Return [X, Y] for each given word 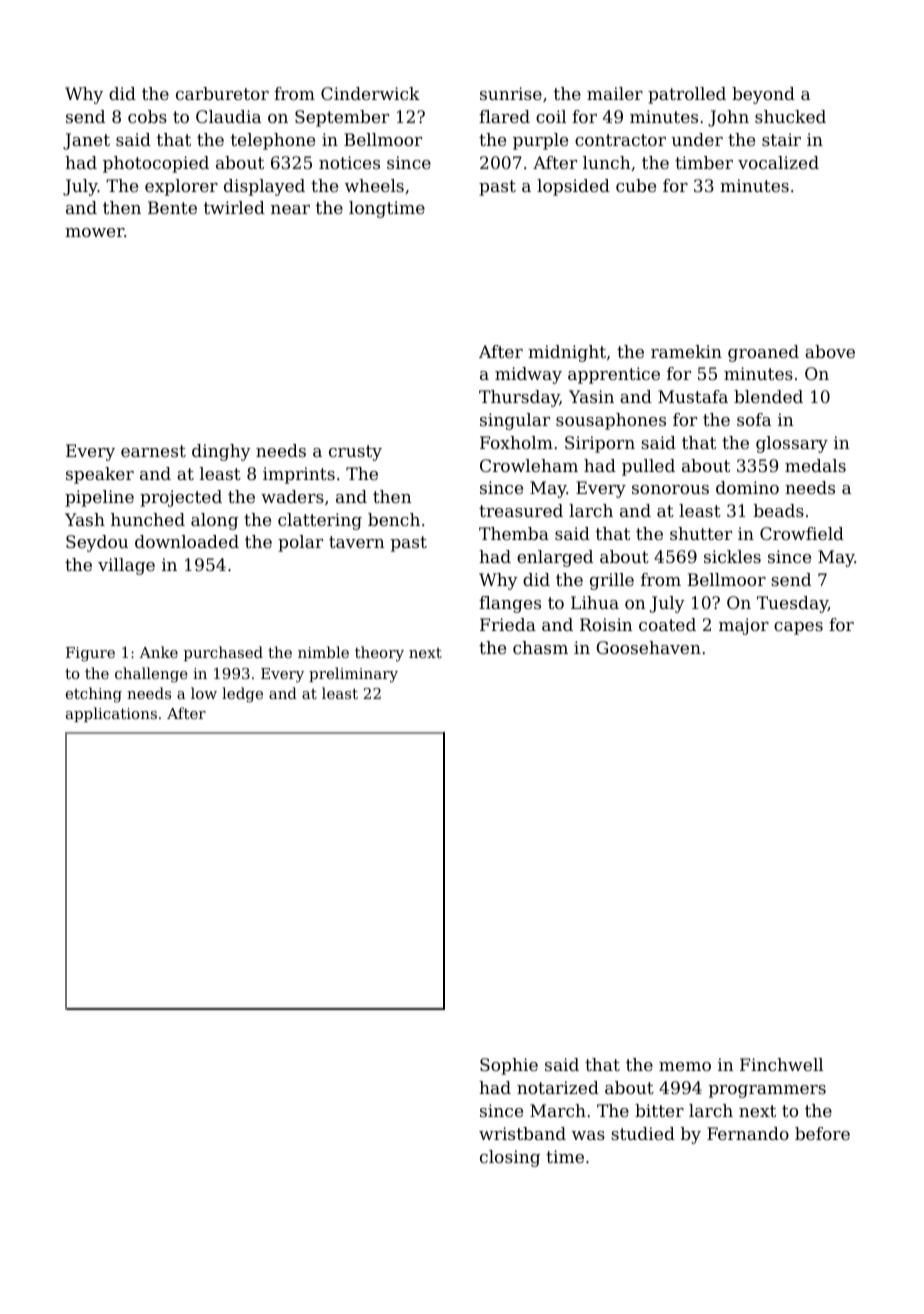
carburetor [222, 93]
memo [685, 1066]
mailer [615, 93]
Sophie [509, 1066]
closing [510, 1158]
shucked [790, 116]
